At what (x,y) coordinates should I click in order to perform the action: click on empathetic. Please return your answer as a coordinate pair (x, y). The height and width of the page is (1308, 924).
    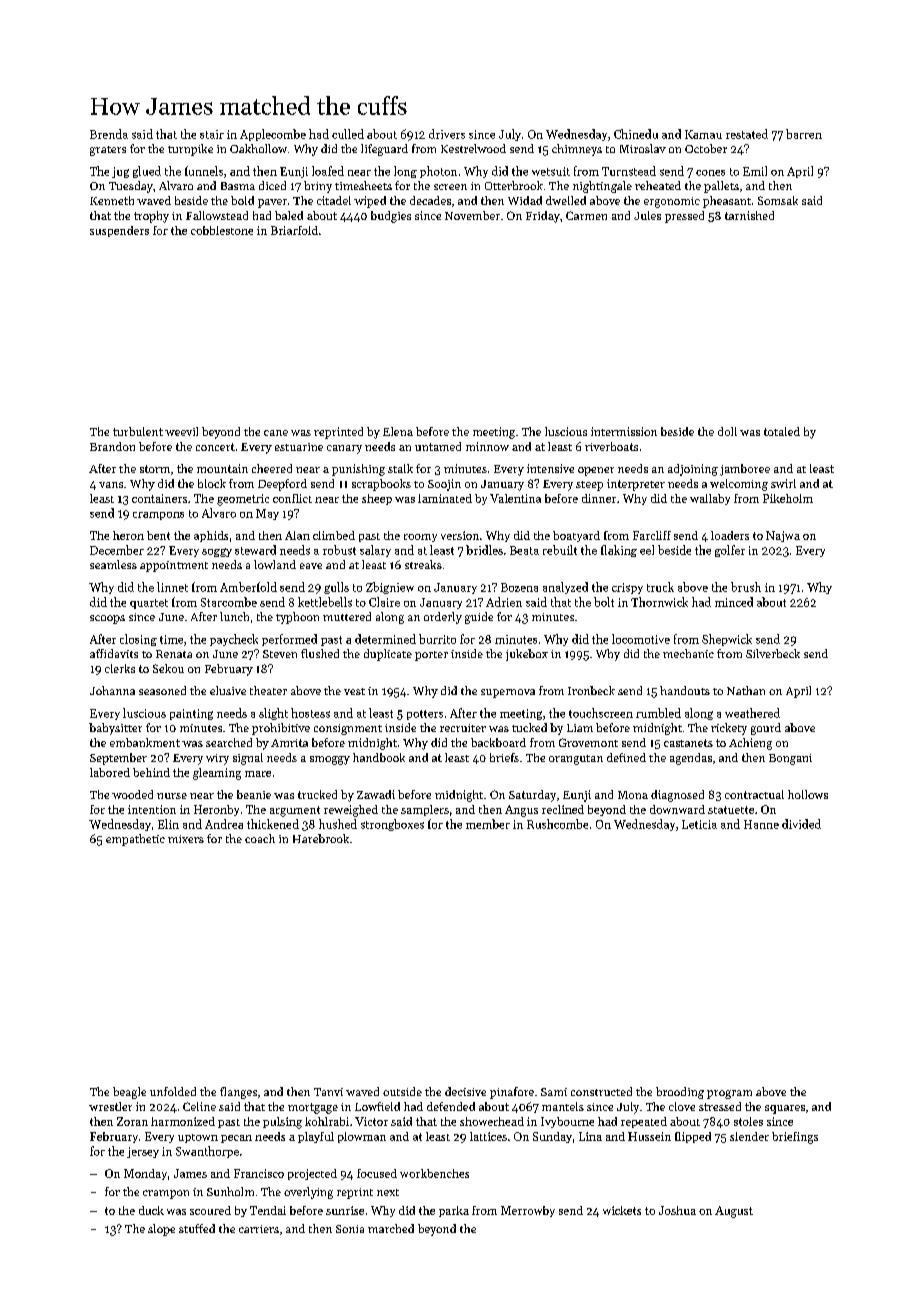
    Looking at the image, I should click on (135, 840).
